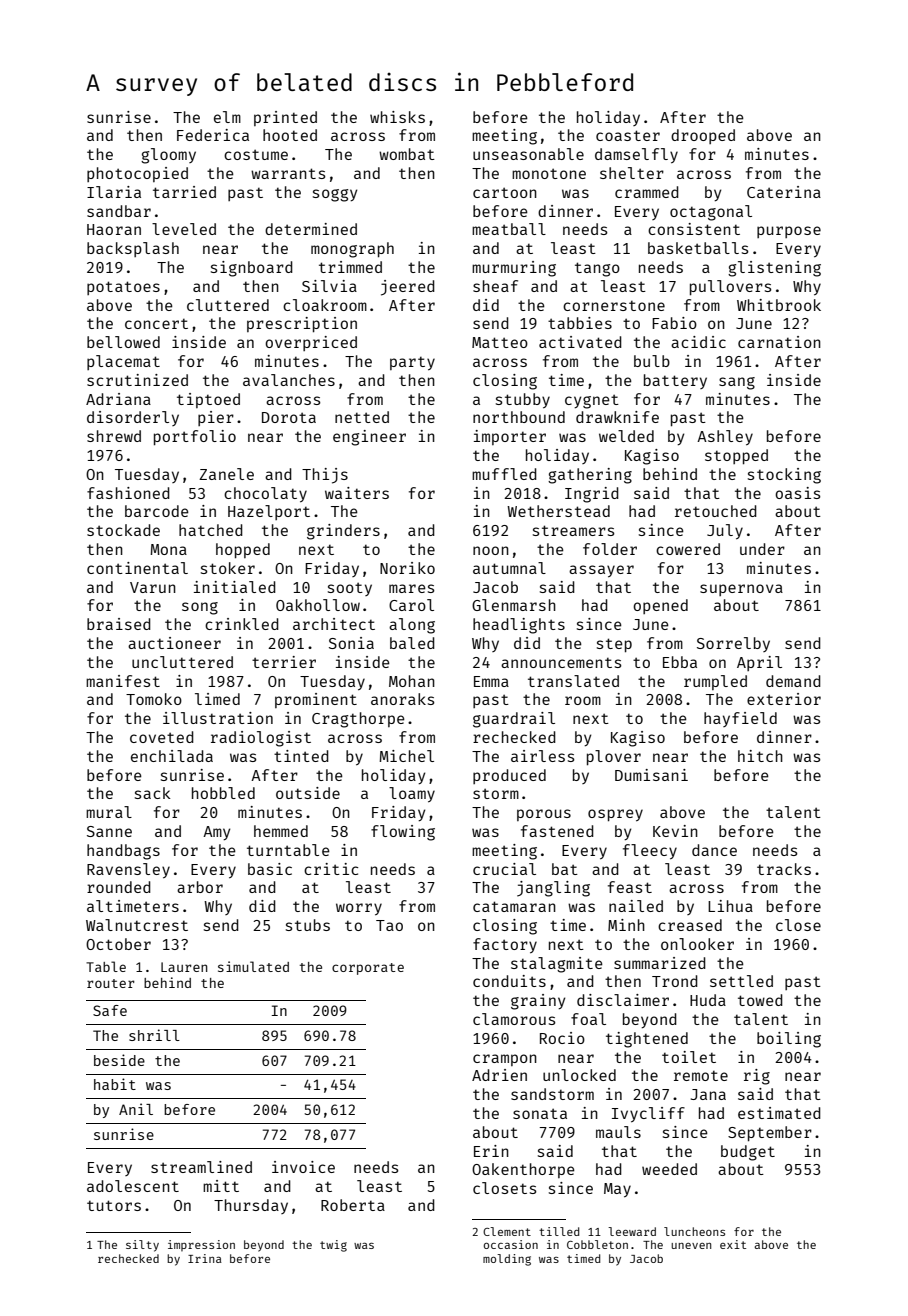 The width and height of the document is (908, 1316). Describe the element at coordinates (504, 474) in the document. I see `muffled` at that location.
